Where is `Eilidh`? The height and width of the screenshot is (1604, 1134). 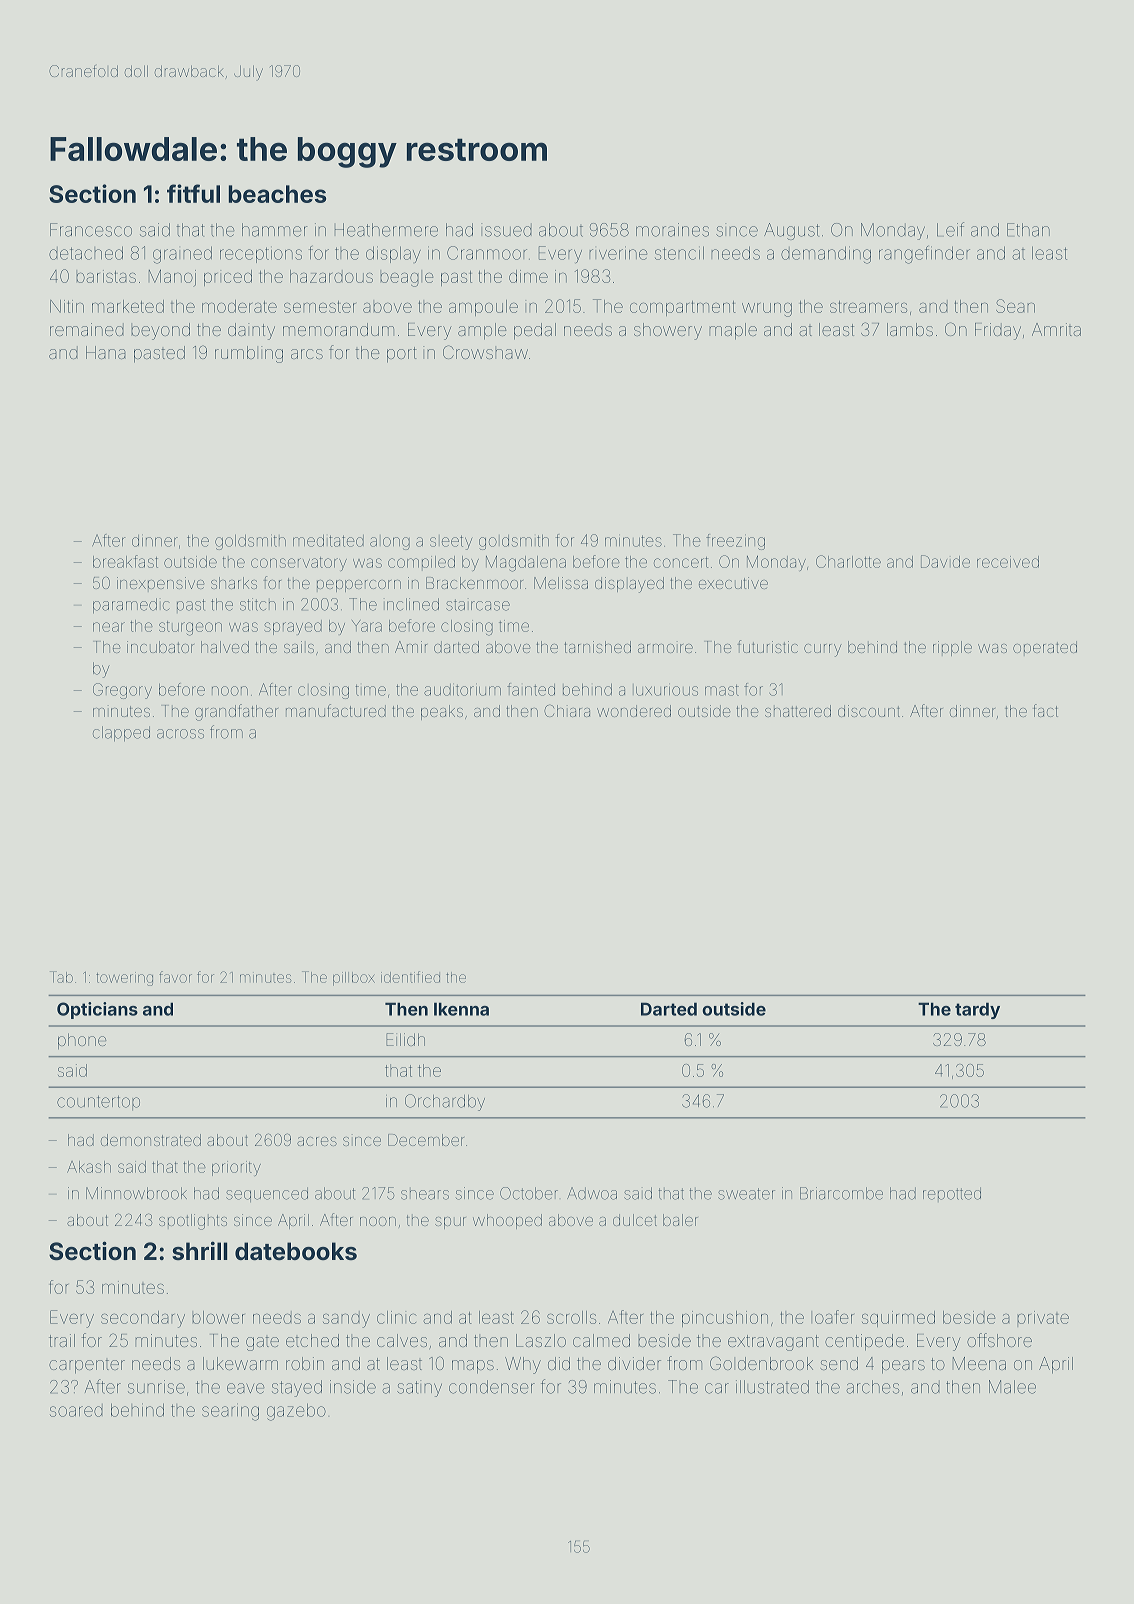 Eilidh is located at coordinates (405, 1039).
